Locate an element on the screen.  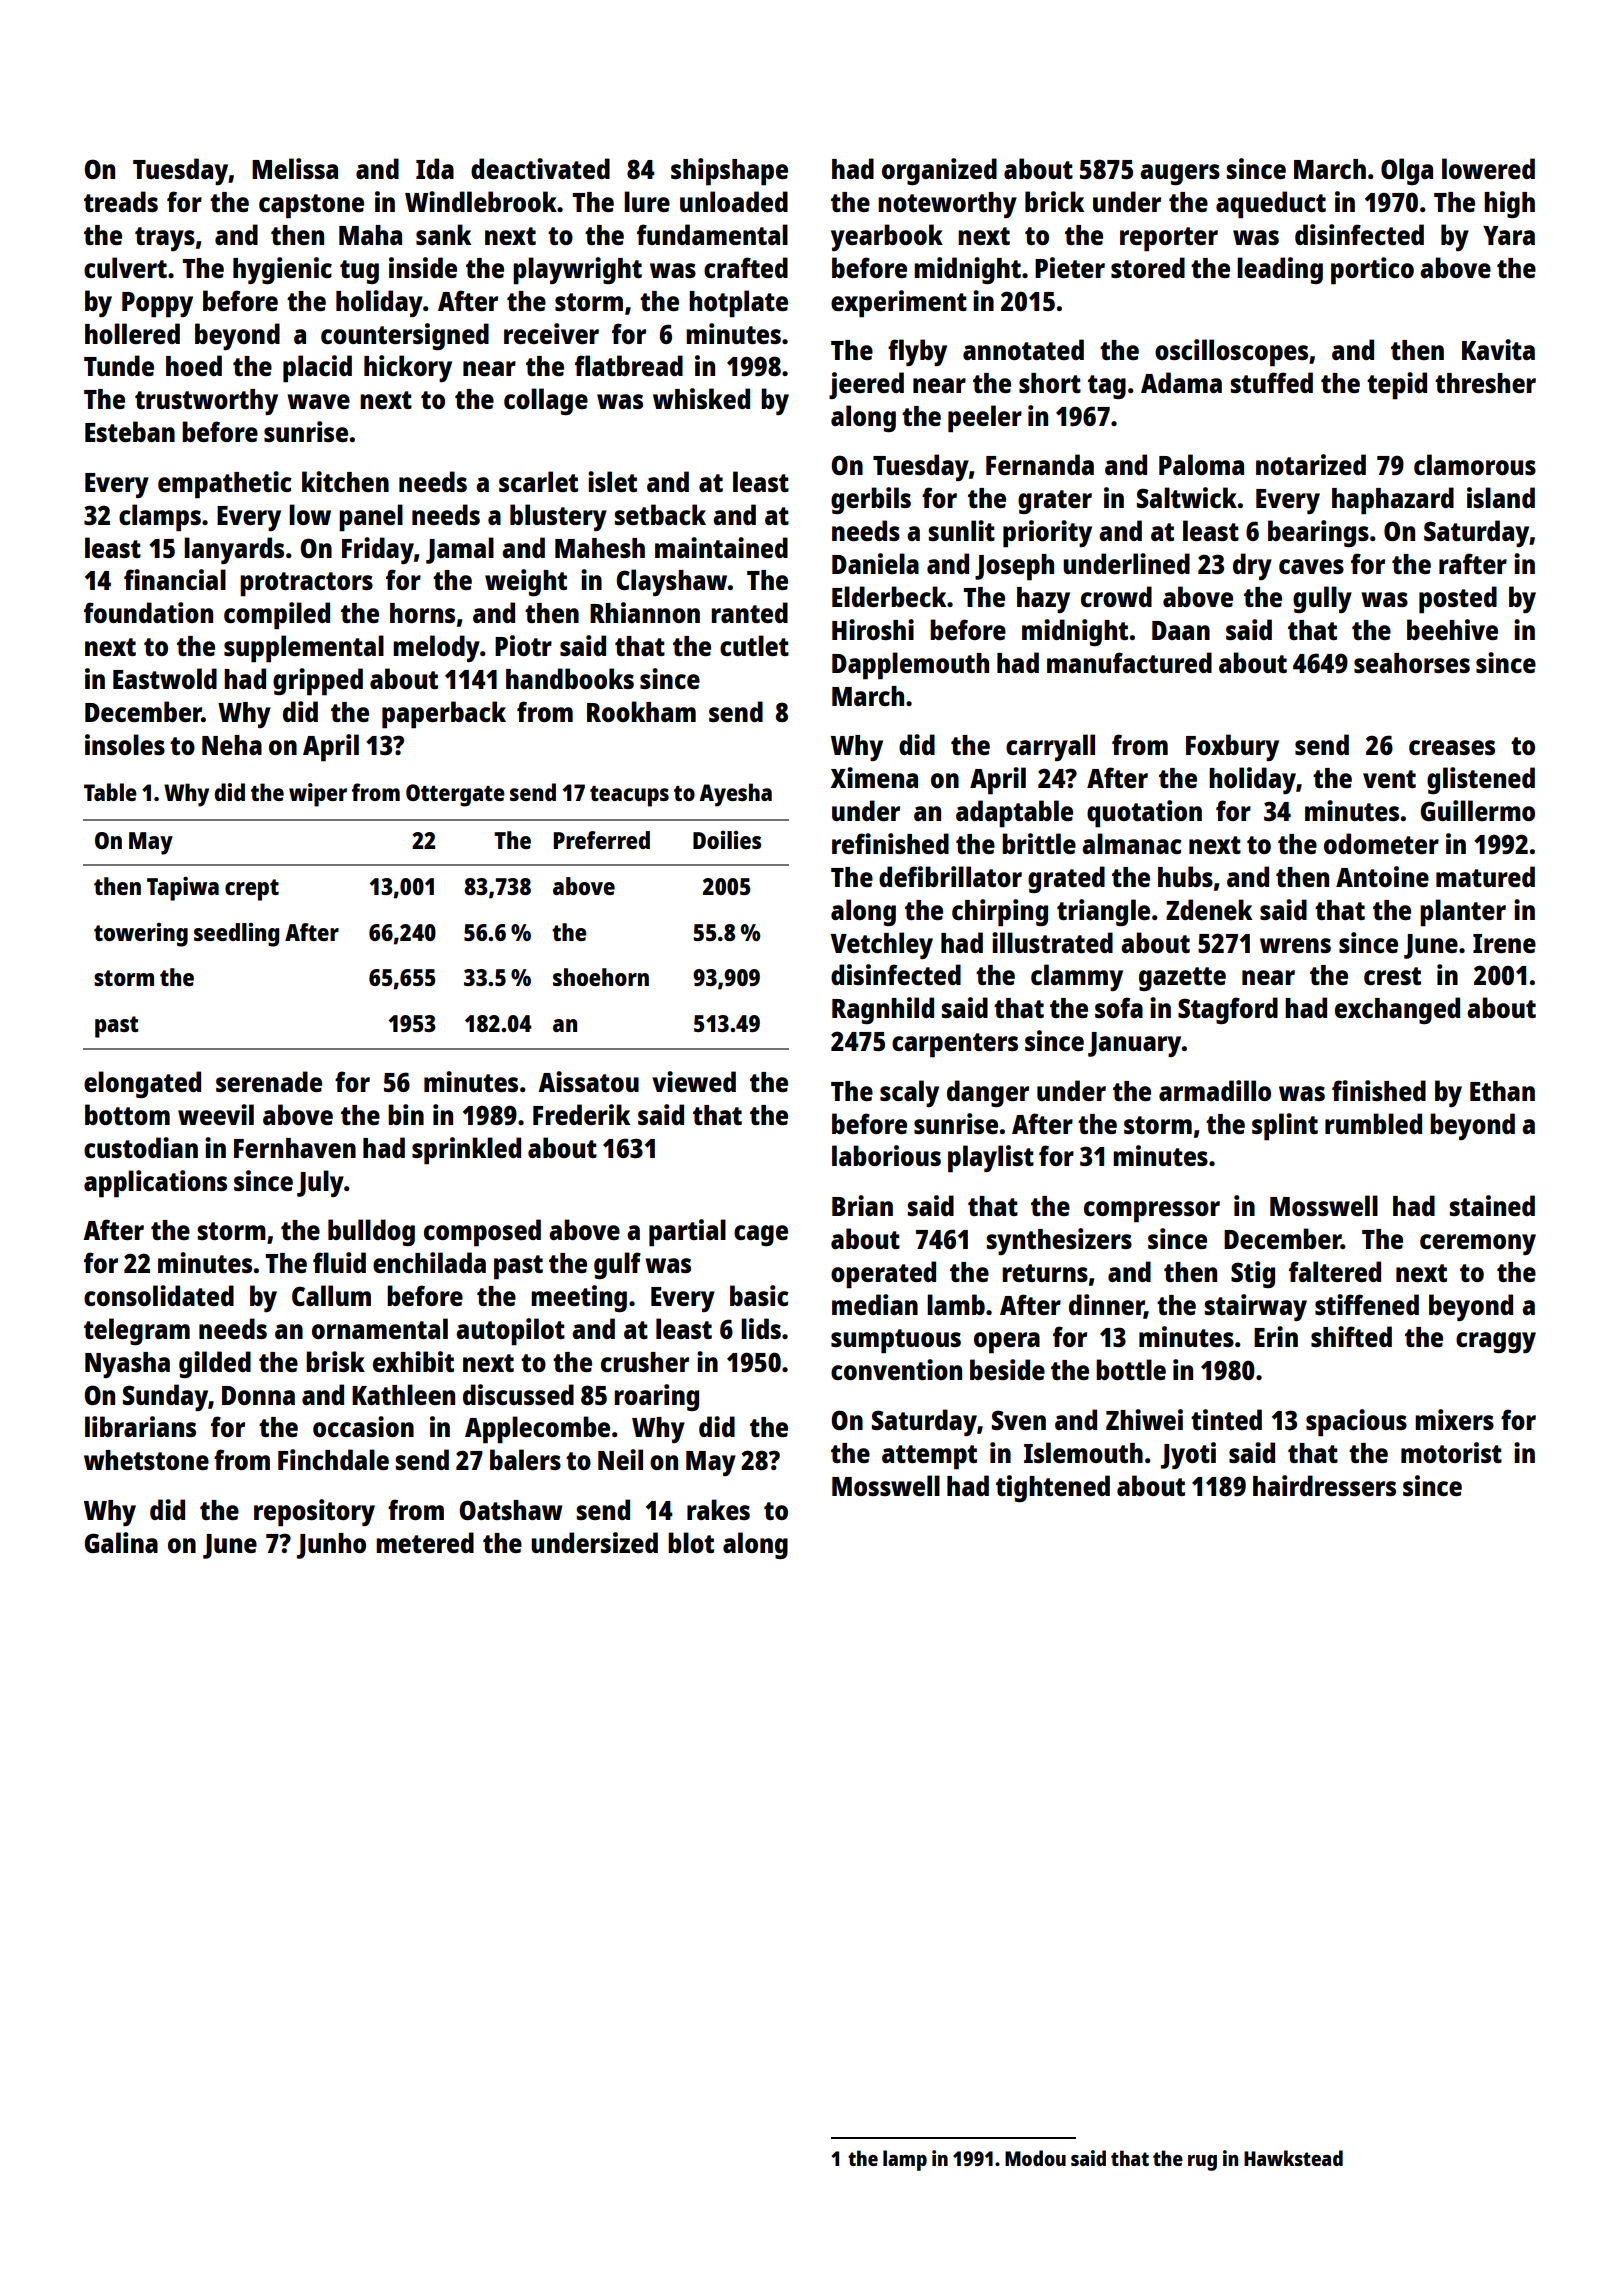
hygienic is located at coordinates (282, 270).
